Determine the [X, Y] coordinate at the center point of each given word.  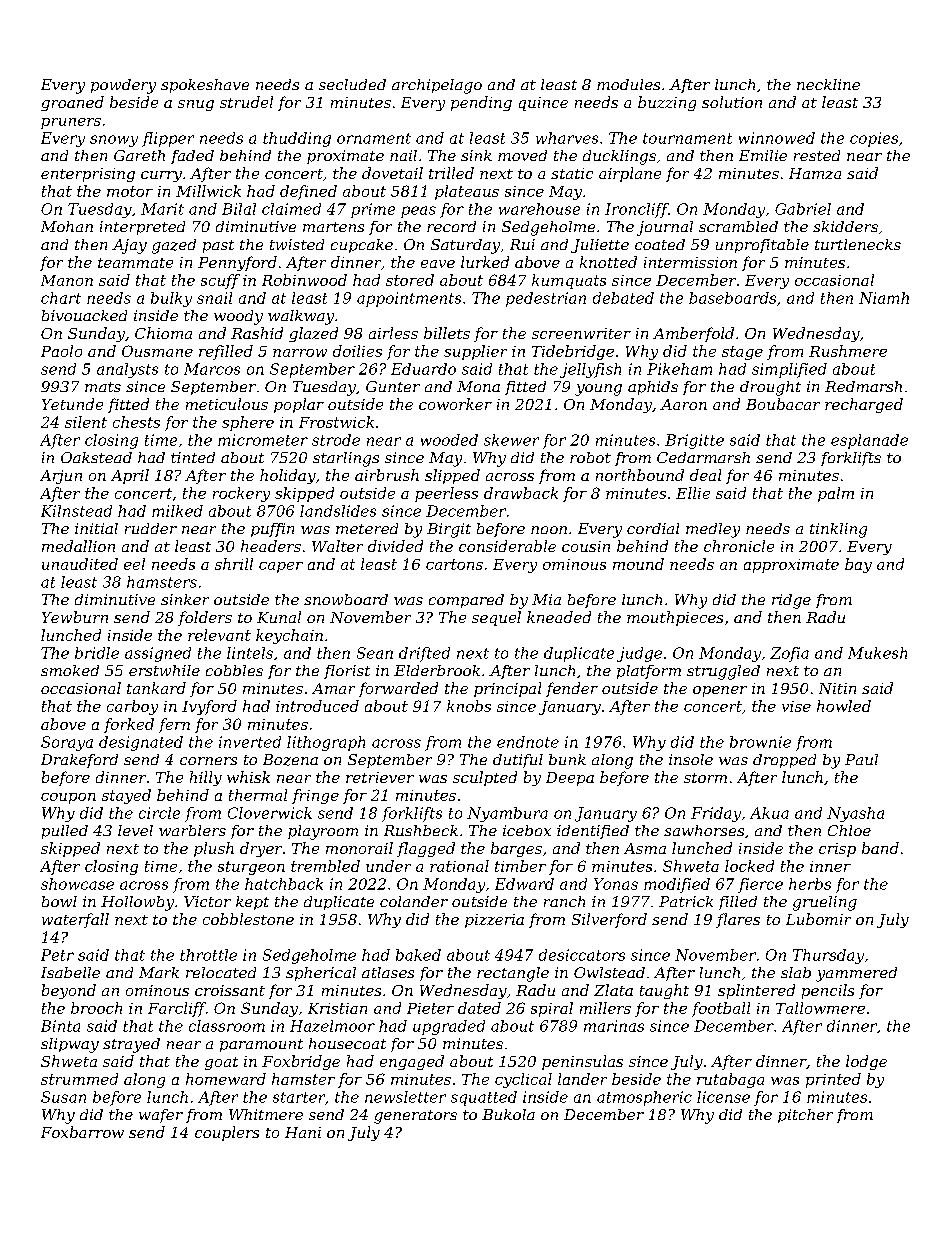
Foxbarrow [82, 1132]
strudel [246, 102]
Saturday [465, 246]
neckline [828, 84]
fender [572, 689]
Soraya [67, 743]
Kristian [337, 1008]
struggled [723, 672]
